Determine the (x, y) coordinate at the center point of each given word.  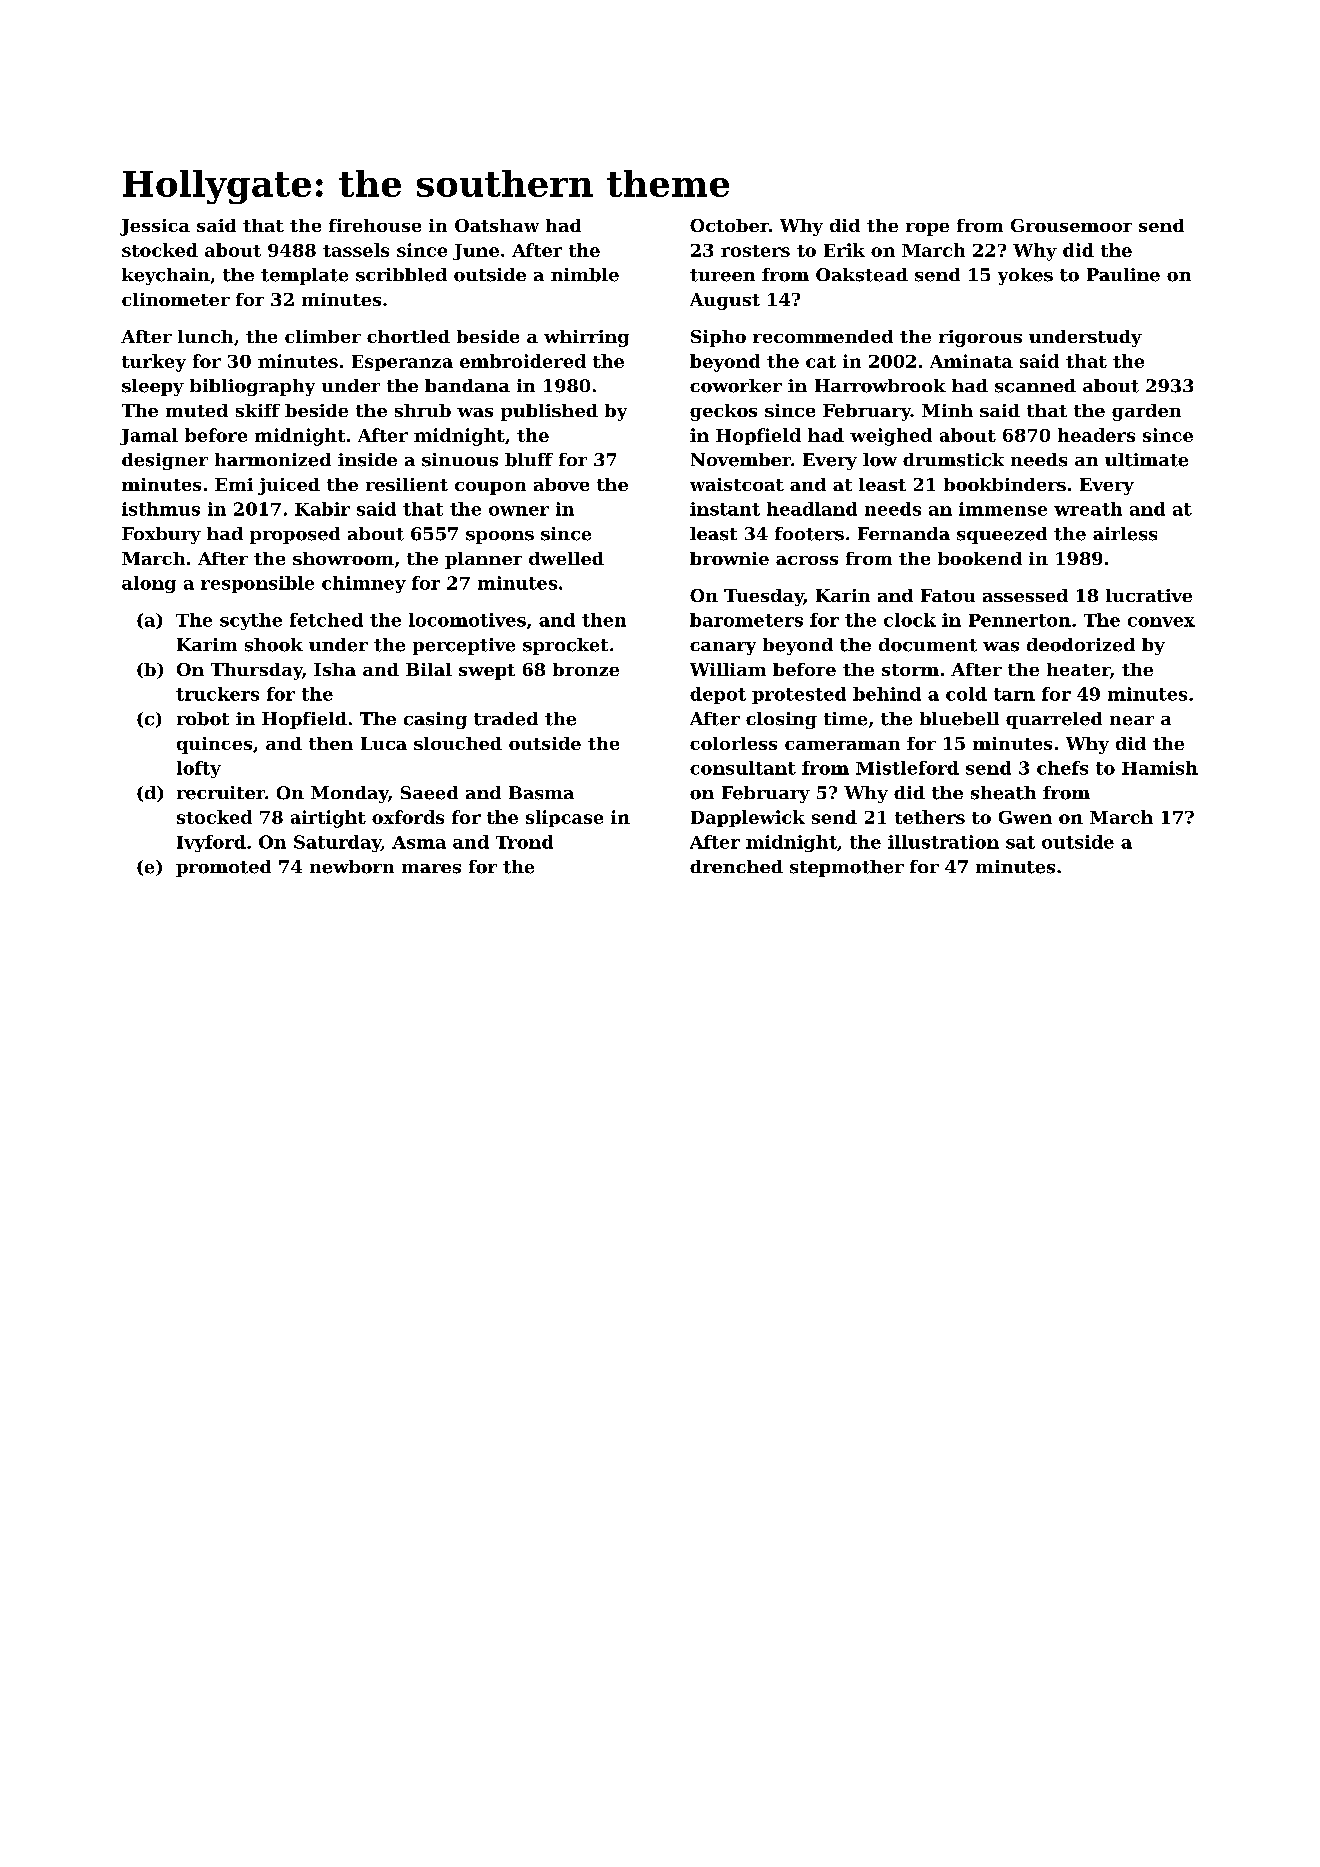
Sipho (718, 338)
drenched (736, 866)
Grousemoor (1071, 225)
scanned (1035, 386)
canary (723, 648)
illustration (943, 842)
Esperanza (402, 363)
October (729, 225)
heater (1078, 669)
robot (203, 719)
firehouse (375, 225)
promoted (223, 868)
